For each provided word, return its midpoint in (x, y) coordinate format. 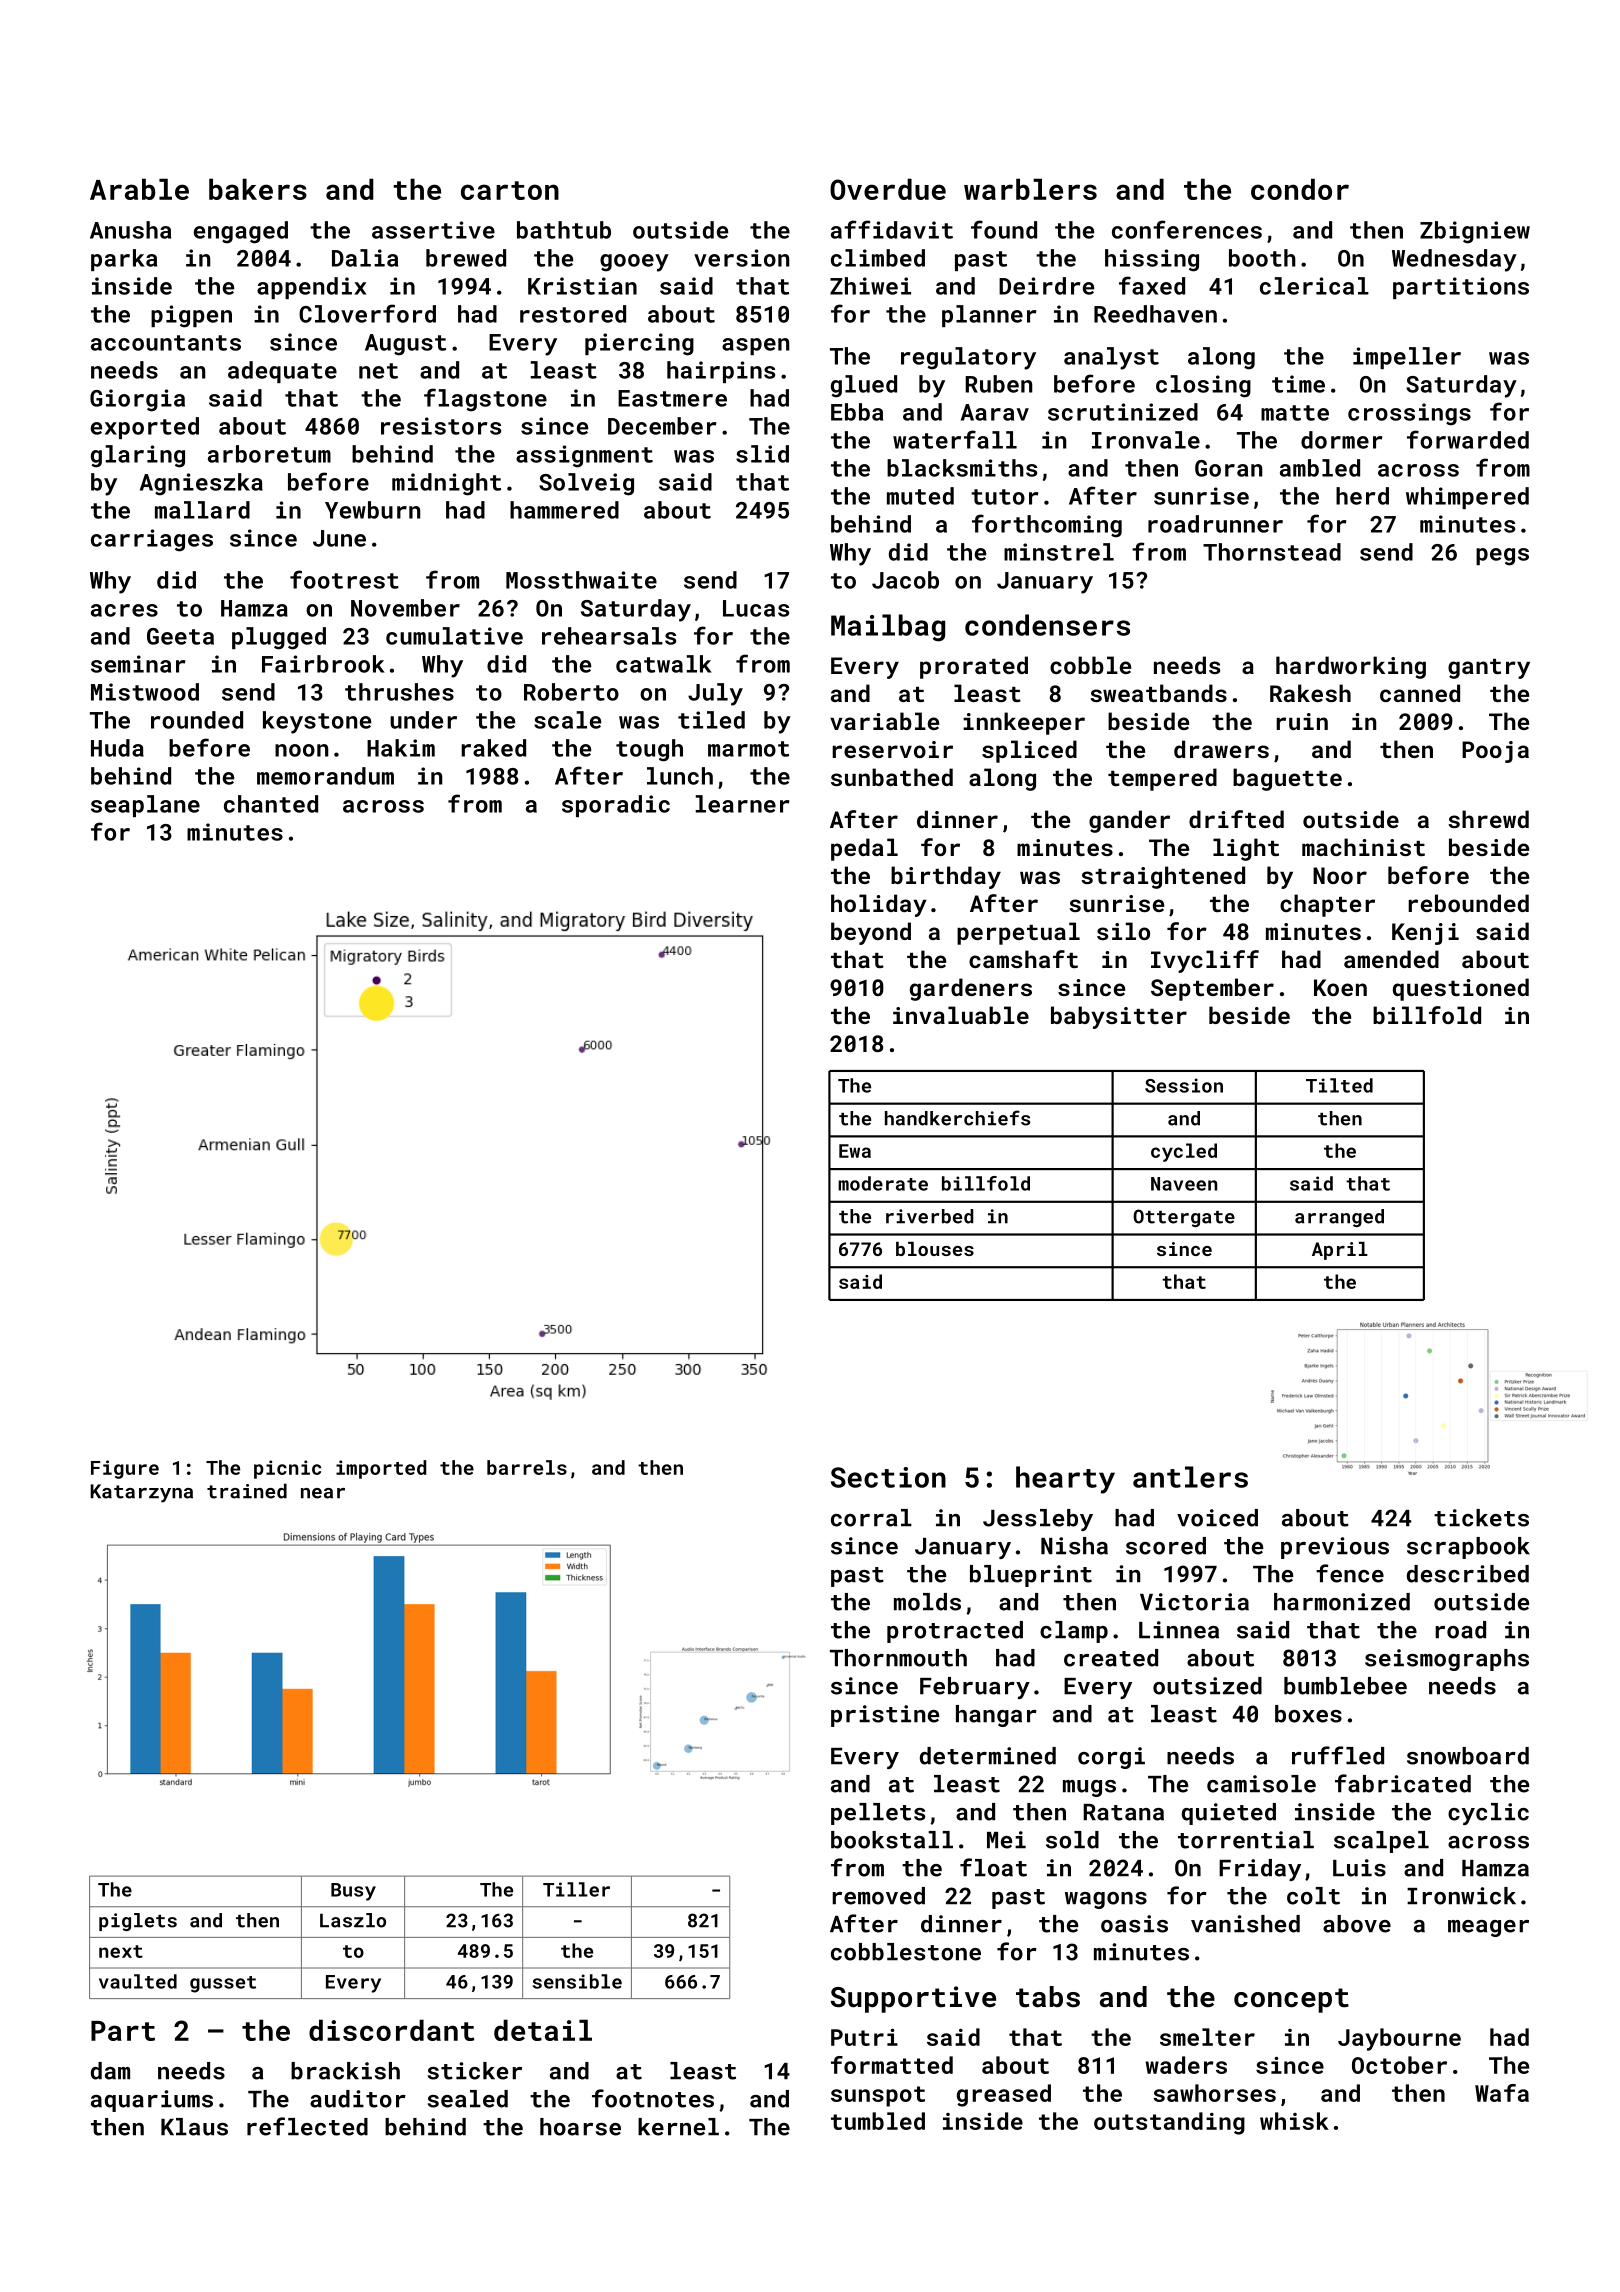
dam (110, 2071)
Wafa (1502, 2093)
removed (878, 1896)
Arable (139, 189)
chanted (271, 804)
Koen (1340, 987)
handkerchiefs (957, 1118)
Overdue (888, 189)
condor (1300, 189)
